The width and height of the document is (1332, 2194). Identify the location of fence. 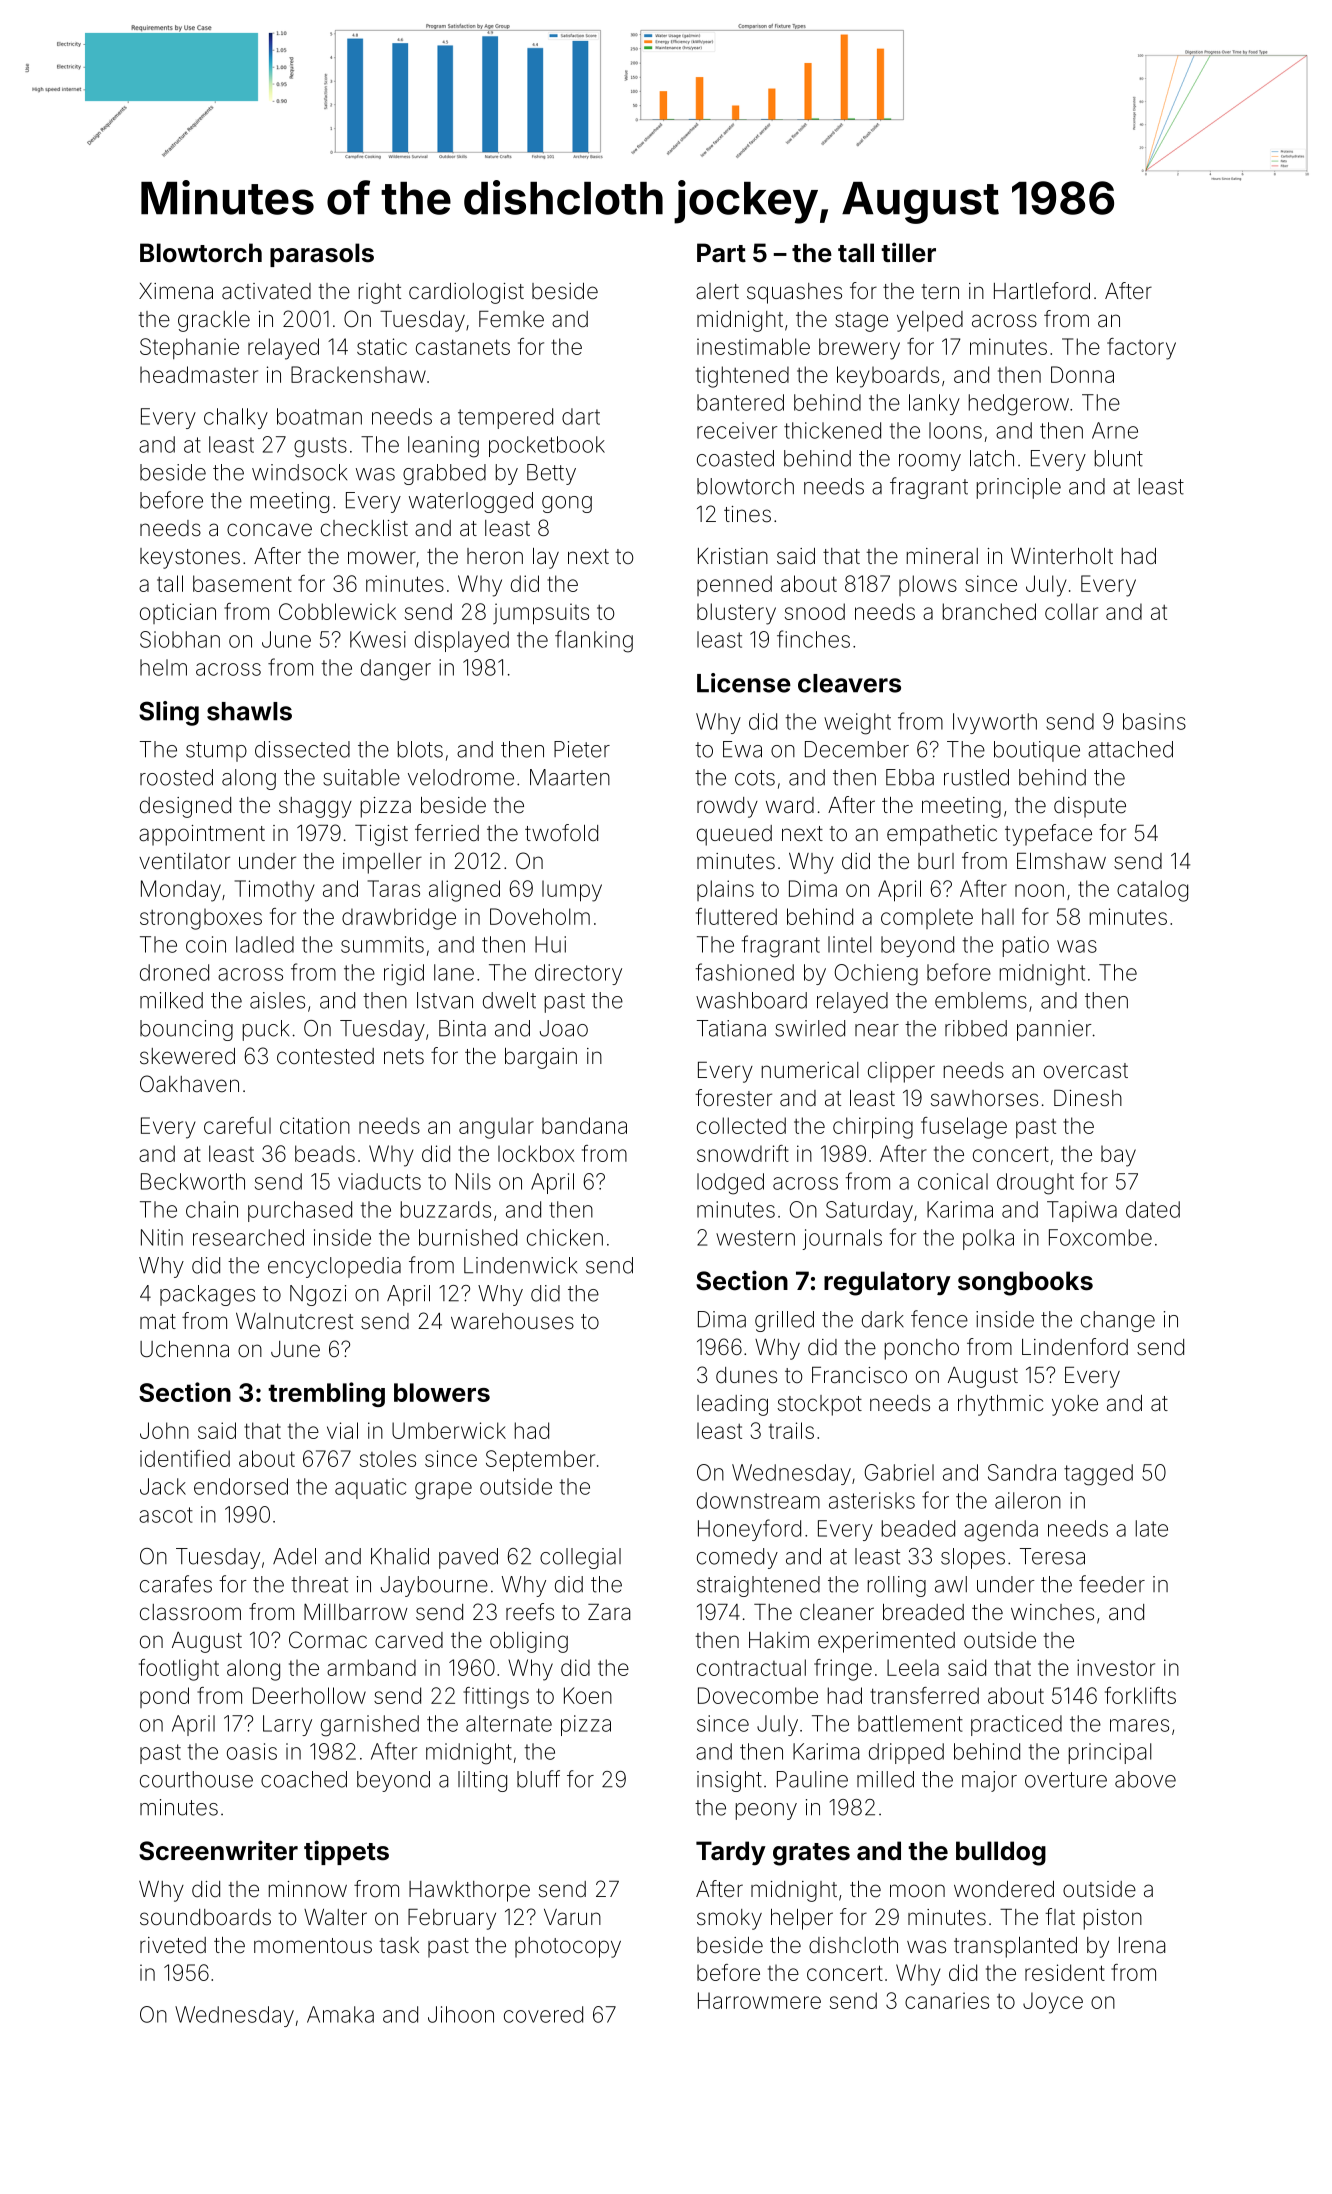
(939, 1319).
